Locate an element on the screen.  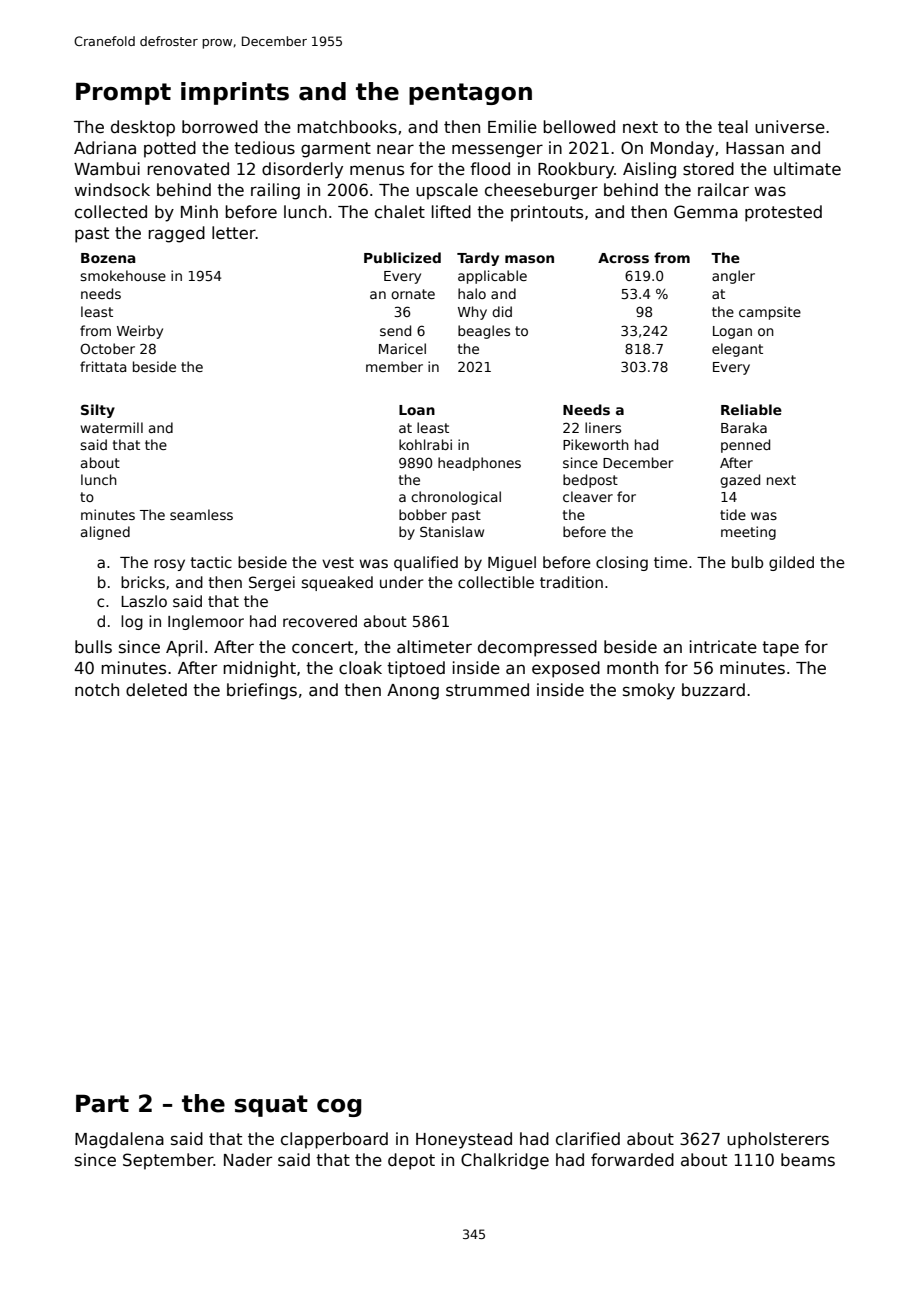
cog is located at coordinates (339, 1108).
